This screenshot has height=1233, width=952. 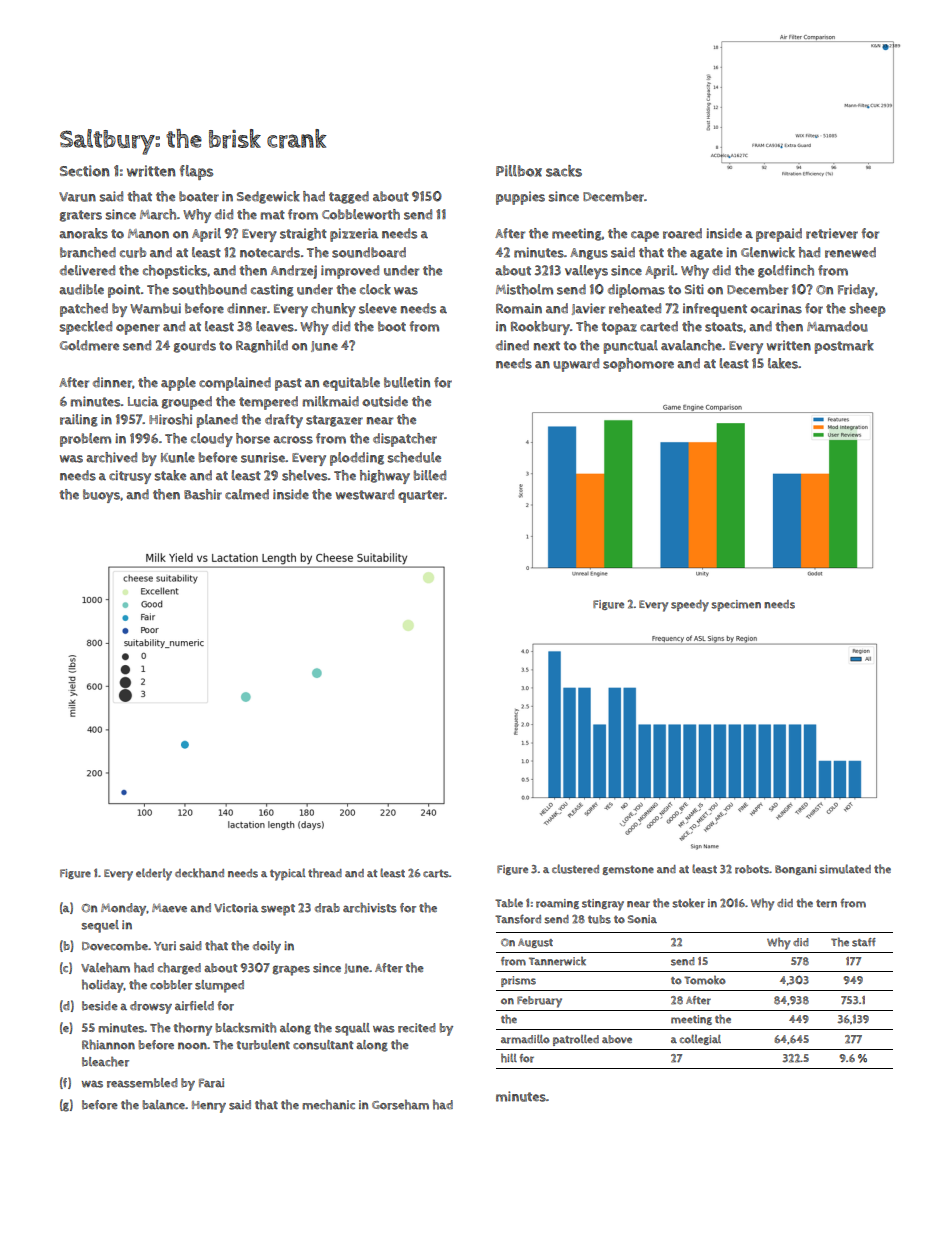 I want to click on Mamadou, so click(x=837, y=326).
